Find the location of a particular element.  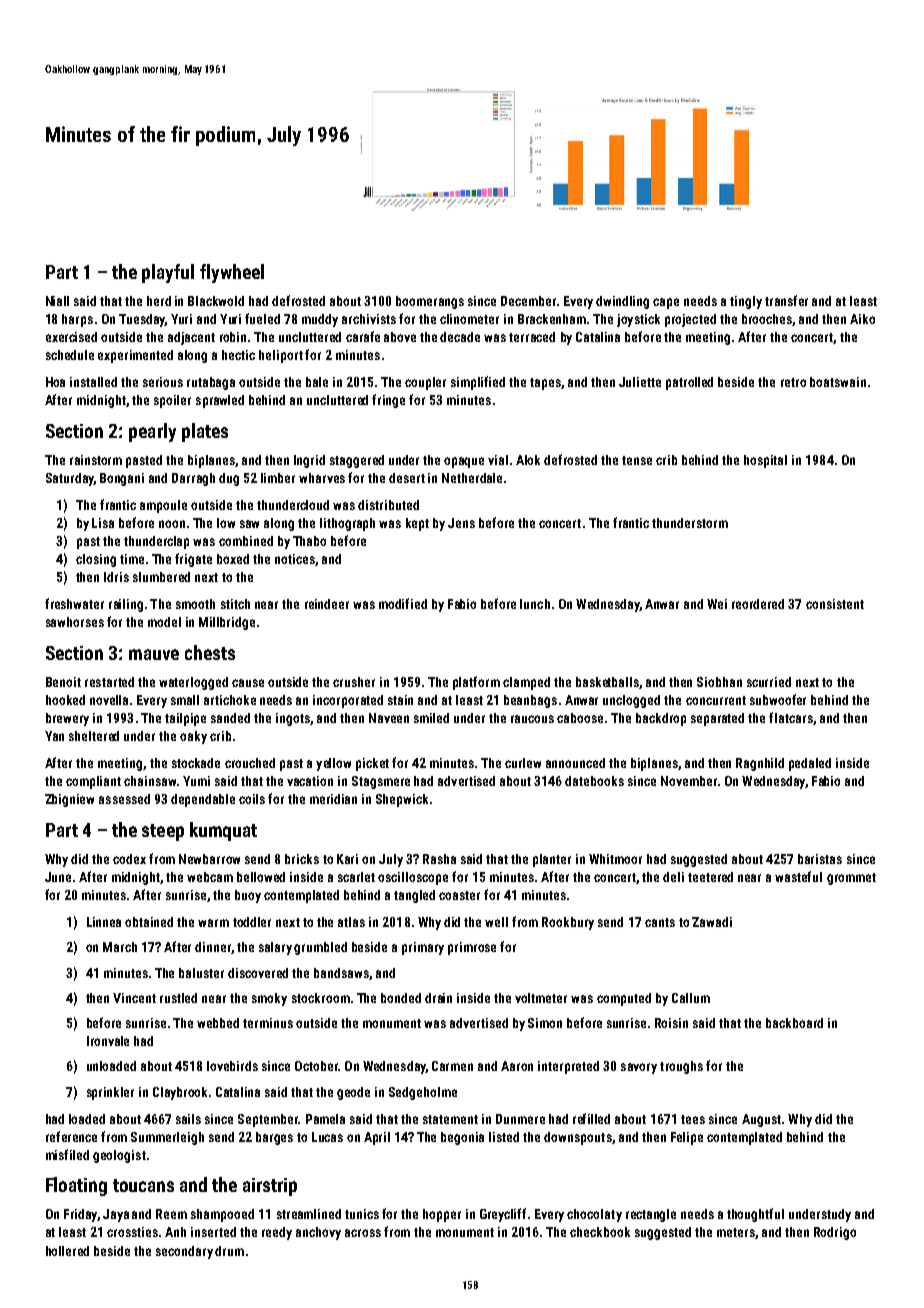

Aiko is located at coordinates (862, 319).
